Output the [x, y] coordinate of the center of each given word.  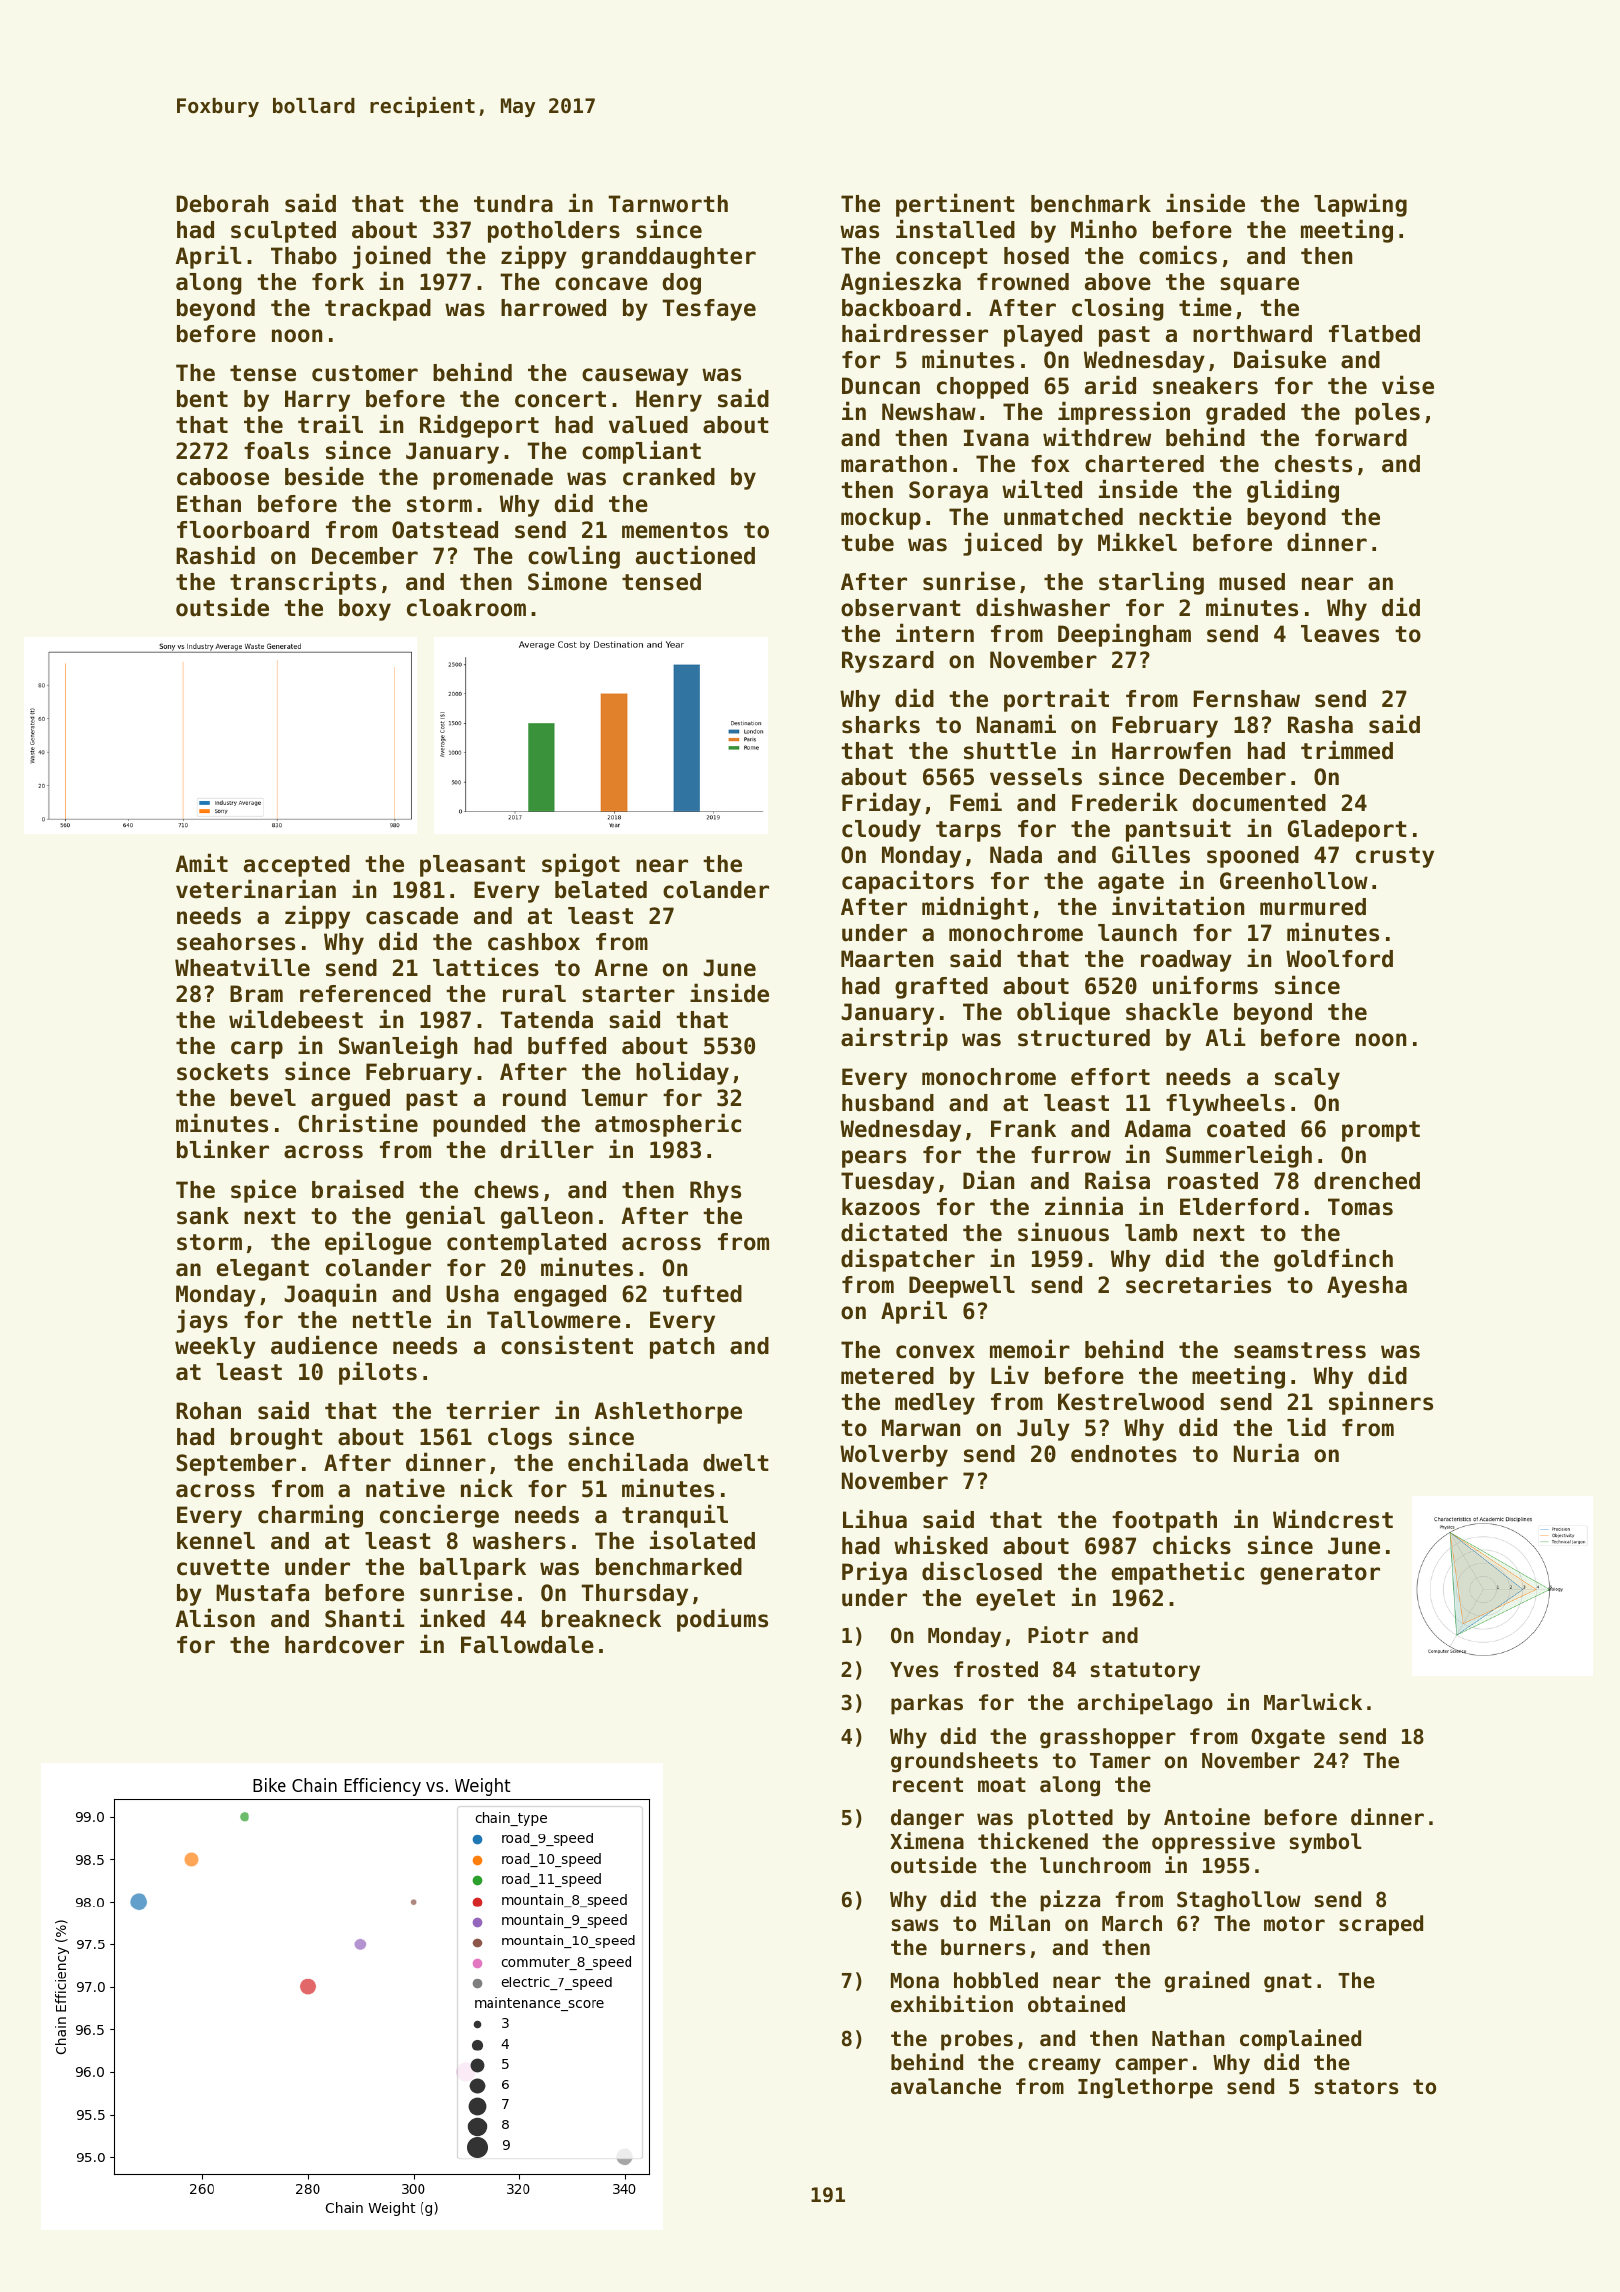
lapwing [1360, 205]
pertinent [955, 205]
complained [1300, 2040]
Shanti [365, 1618]
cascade [412, 916]
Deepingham [1124, 635]
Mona [915, 1981]
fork [338, 282]
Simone [567, 581]
